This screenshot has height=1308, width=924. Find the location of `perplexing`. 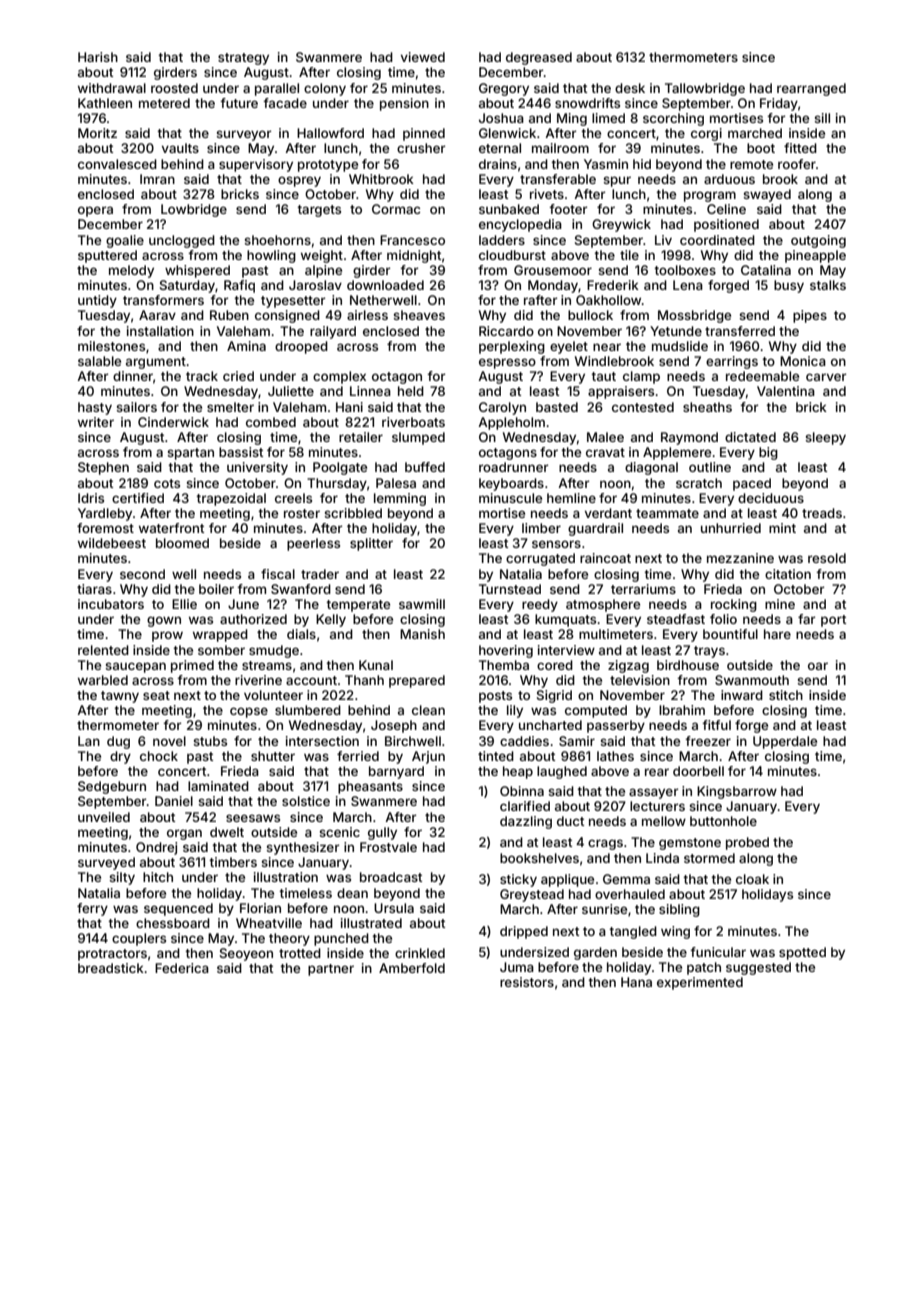

perplexing is located at coordinates (512, 347).
